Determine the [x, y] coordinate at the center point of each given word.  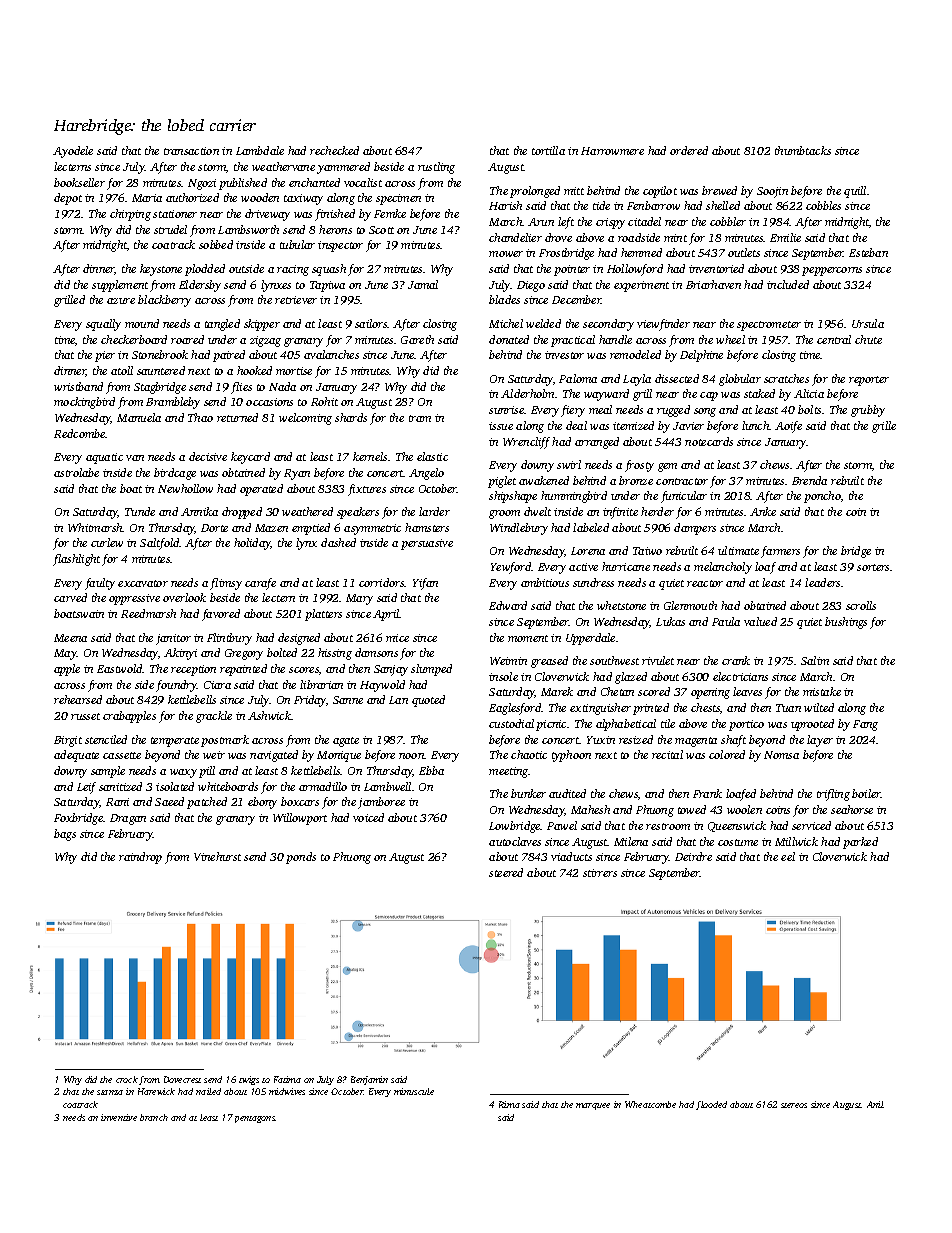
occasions [269, 402]
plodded [205, 270]
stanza [110, 1092]
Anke [763, 511]
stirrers [600, 873]
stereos [794, 1105]
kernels [370, 456]
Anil [875, 1104]
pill [207, 772]
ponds [301, 858]
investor [564, 355]
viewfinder [663, 325]
